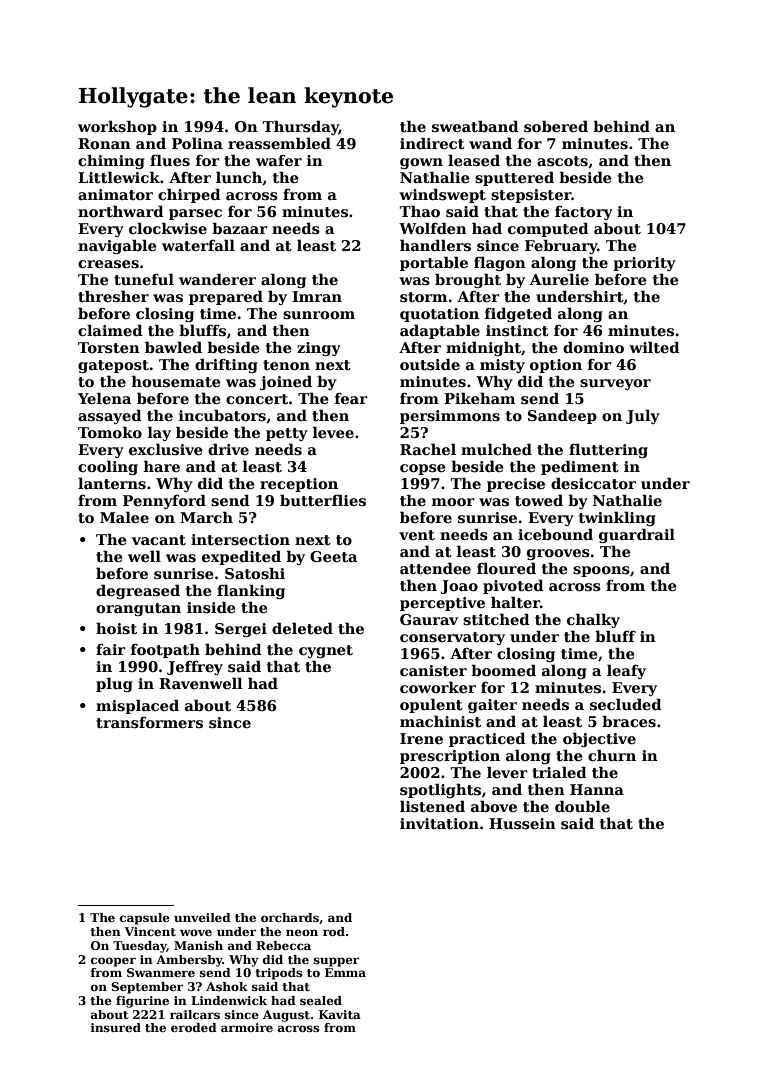 This page has width=768, height=1090. What do you see at coordinates (608, 450) in the page?
I see `fluttering` at bounding box center [608, 450].
